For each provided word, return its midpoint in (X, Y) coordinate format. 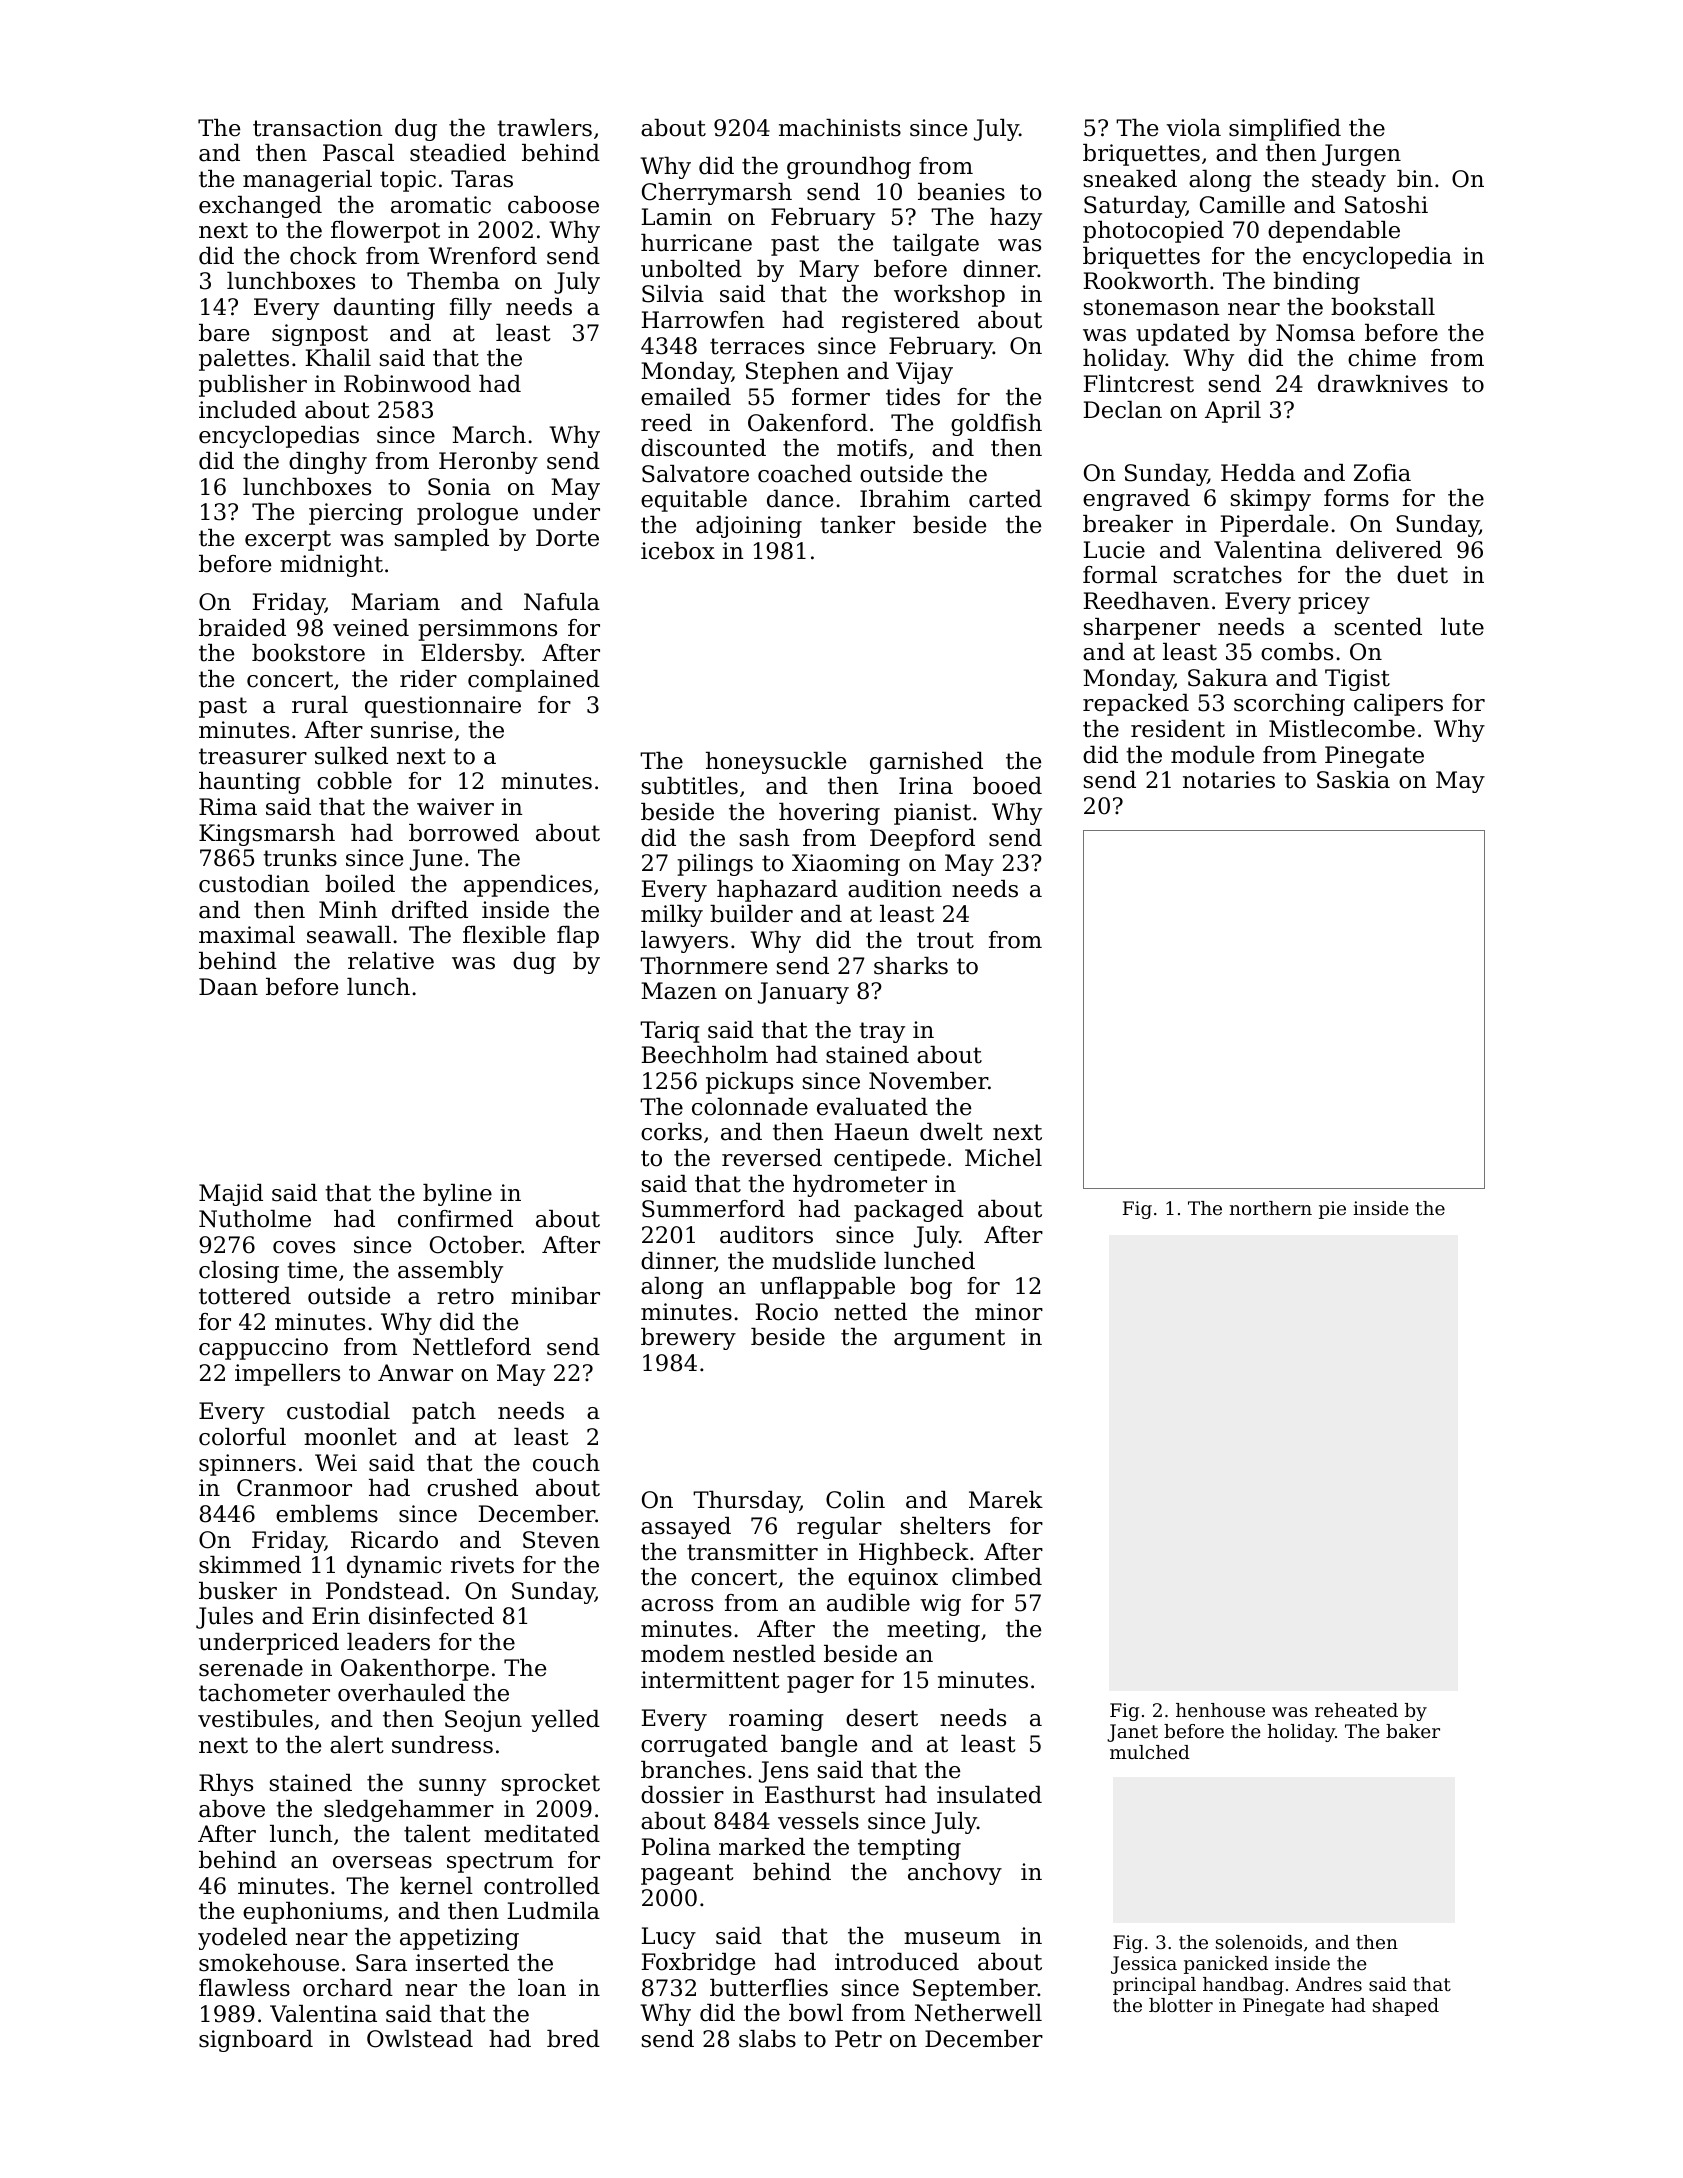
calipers (1398, 705)
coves (304, 1247)
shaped (1406, 2007)
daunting (384, 309)
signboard (256, 2041)
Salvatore (695, 474)
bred (573, 2039)
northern (1271, 1208)
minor (1009, 1312)
